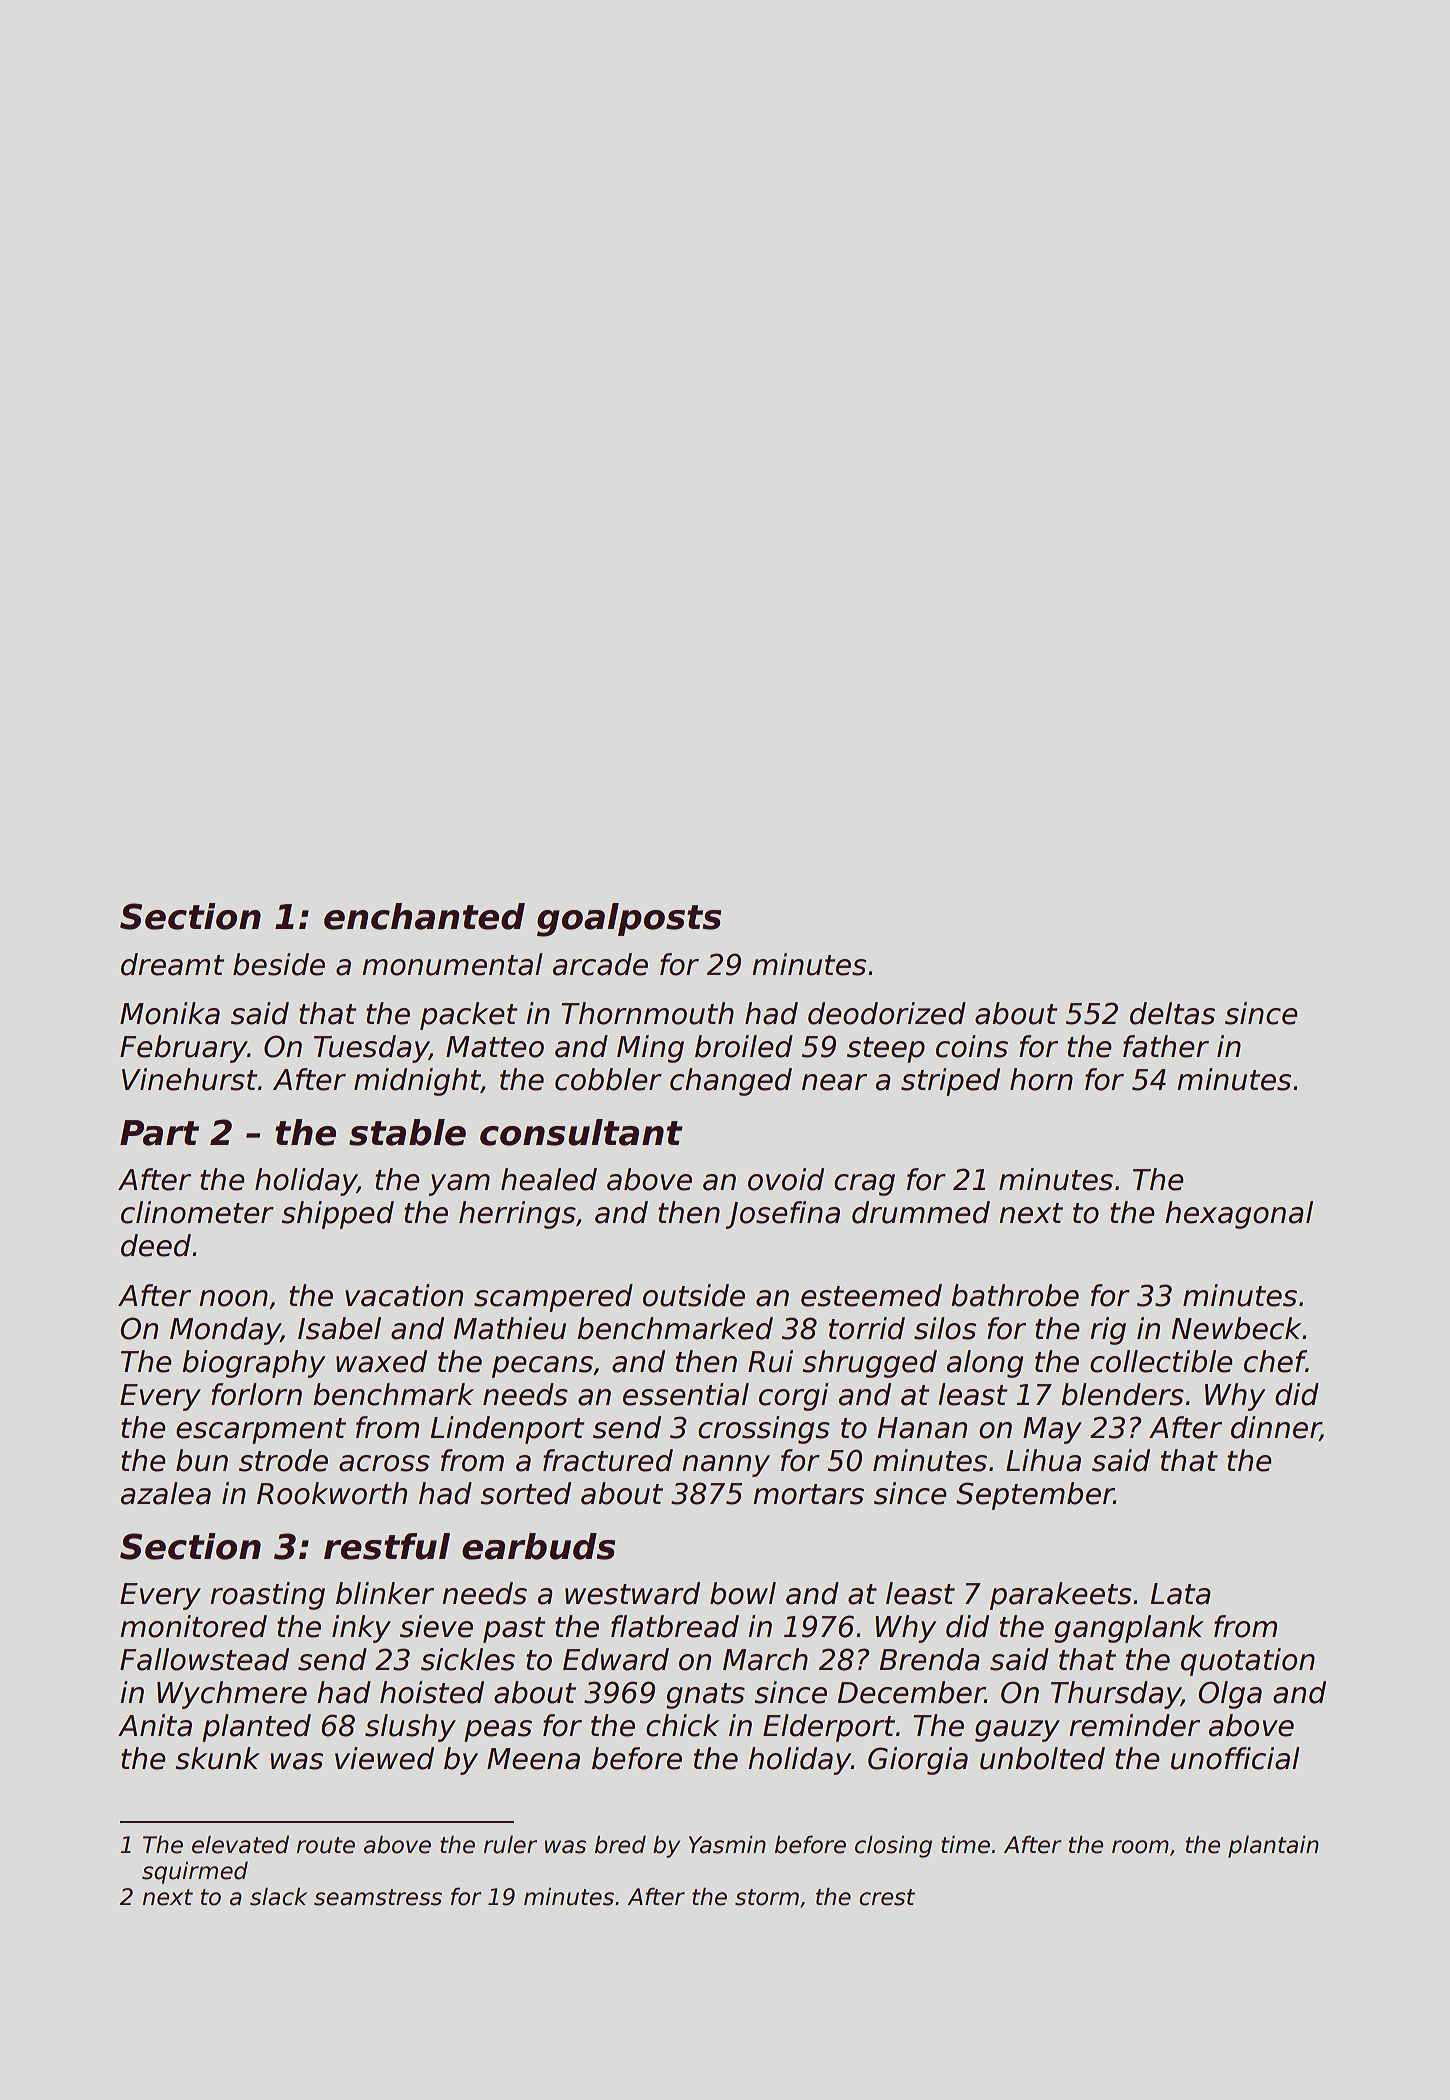 This document has width=1450, height=2100. Describe the element at coordinates (156, 1245) in the document. I see `deed` at that location.
